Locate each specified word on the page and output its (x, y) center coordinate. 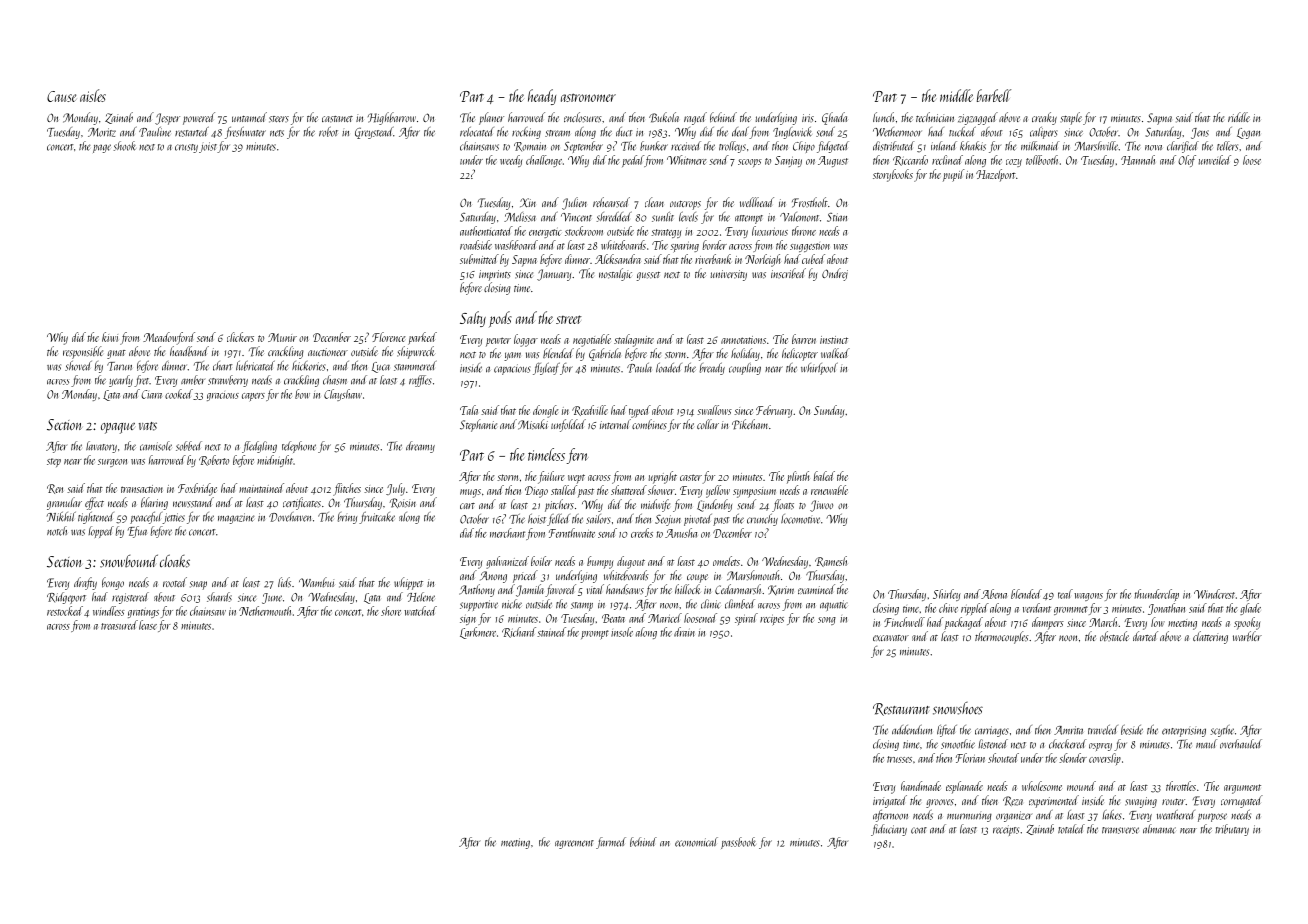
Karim (781, 590)
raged (695, 118)
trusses (899, 759)
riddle (1239, 117)
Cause (61, 96)
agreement (574, 844)
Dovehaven (290, 517)
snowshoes (958, 708)
